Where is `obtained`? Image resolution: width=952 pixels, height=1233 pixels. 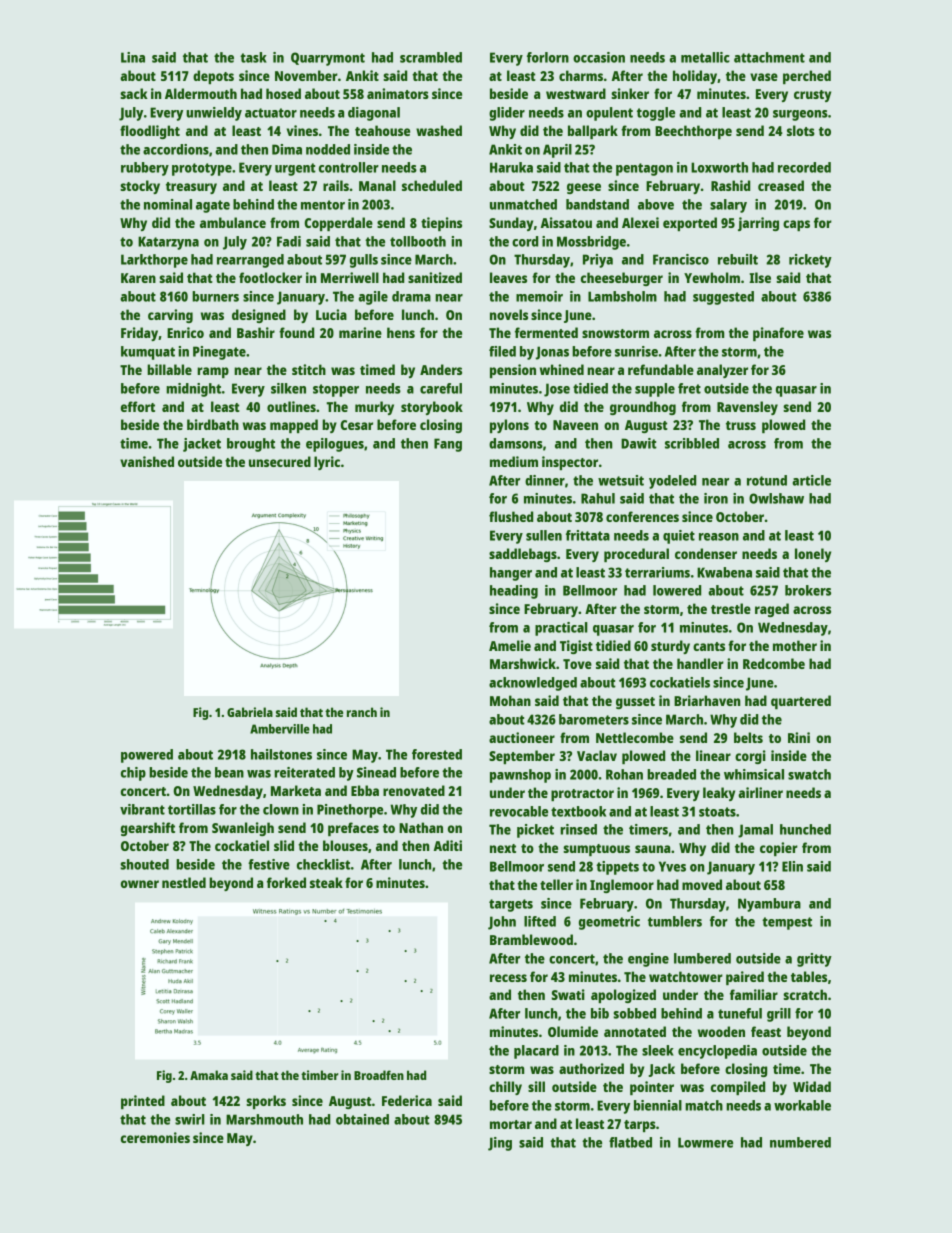
obtained is located at coordinates (362, 1119).
